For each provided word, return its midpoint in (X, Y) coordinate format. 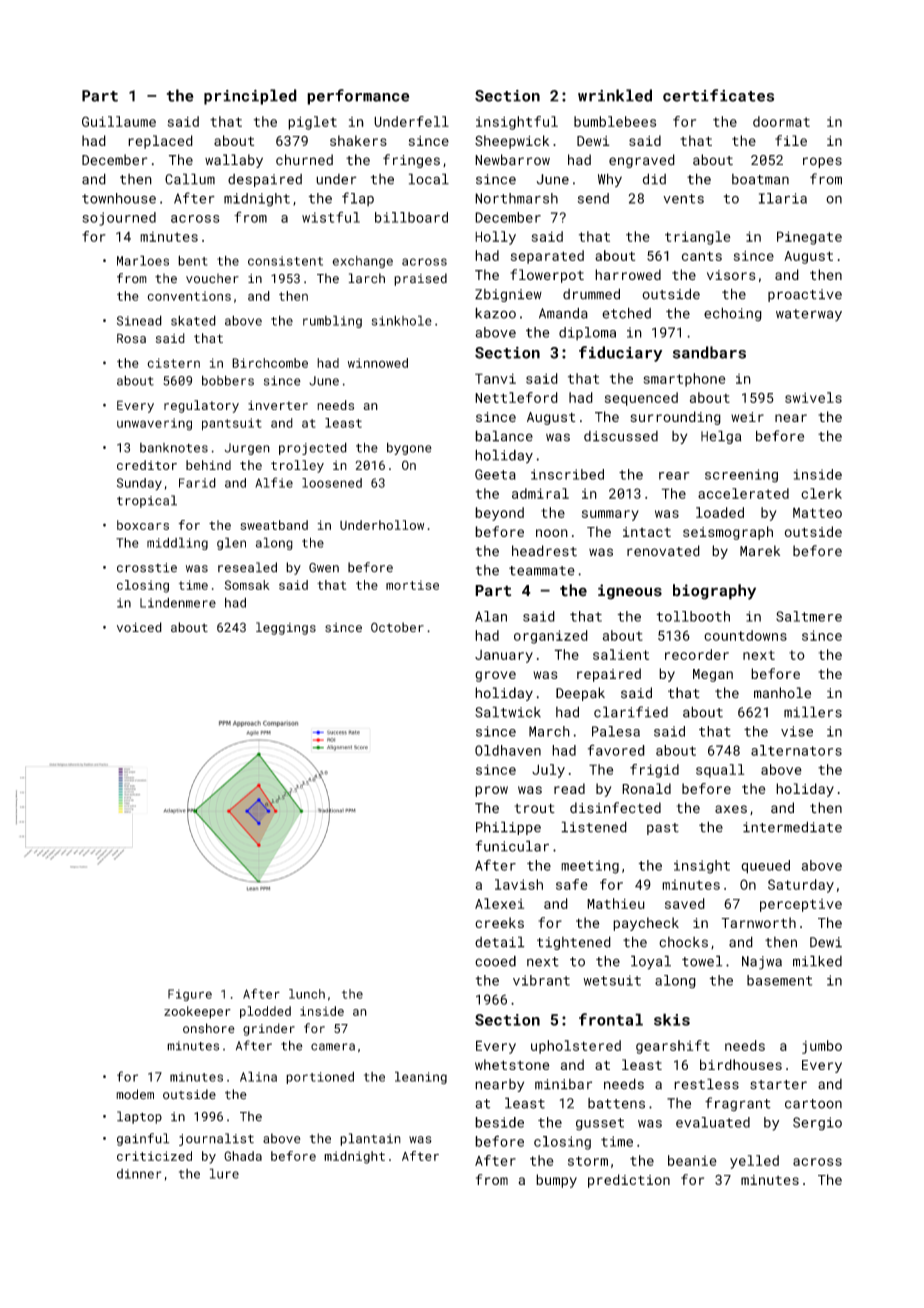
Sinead (139, 320)
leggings (286, 628)
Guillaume (119, 121)
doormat (781, 121)
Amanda (563, 313)
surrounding (675, 418)
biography (714, 592)
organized (551, 637)
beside (499, 1122)
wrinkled (615, 95)
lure (224, 1173)
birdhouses (741, 1064)
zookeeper (197, 1012)
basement (779, 980)
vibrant (541, 980)
